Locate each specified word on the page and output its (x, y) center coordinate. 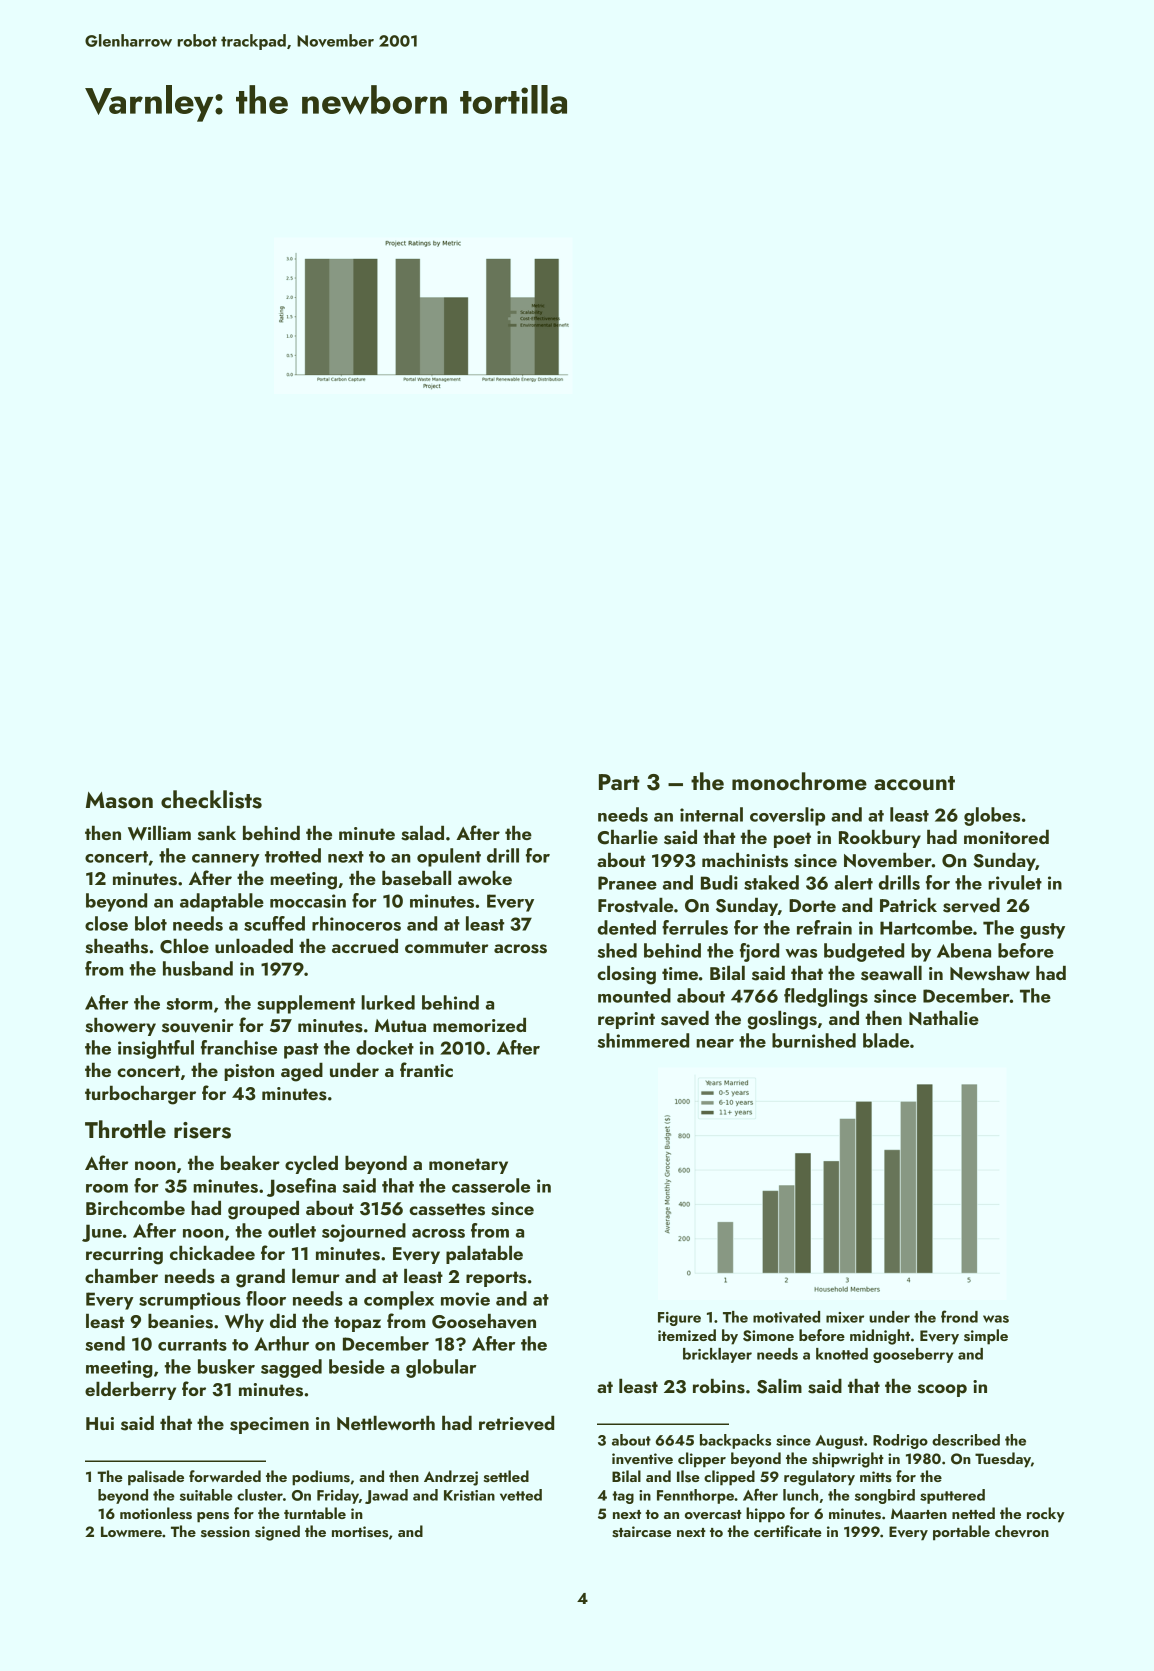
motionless (156, 1513)
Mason (119, 800)
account (914, 783)
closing (626, 975)
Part (619, 782)
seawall (891, 973)
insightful (156, 1049)
